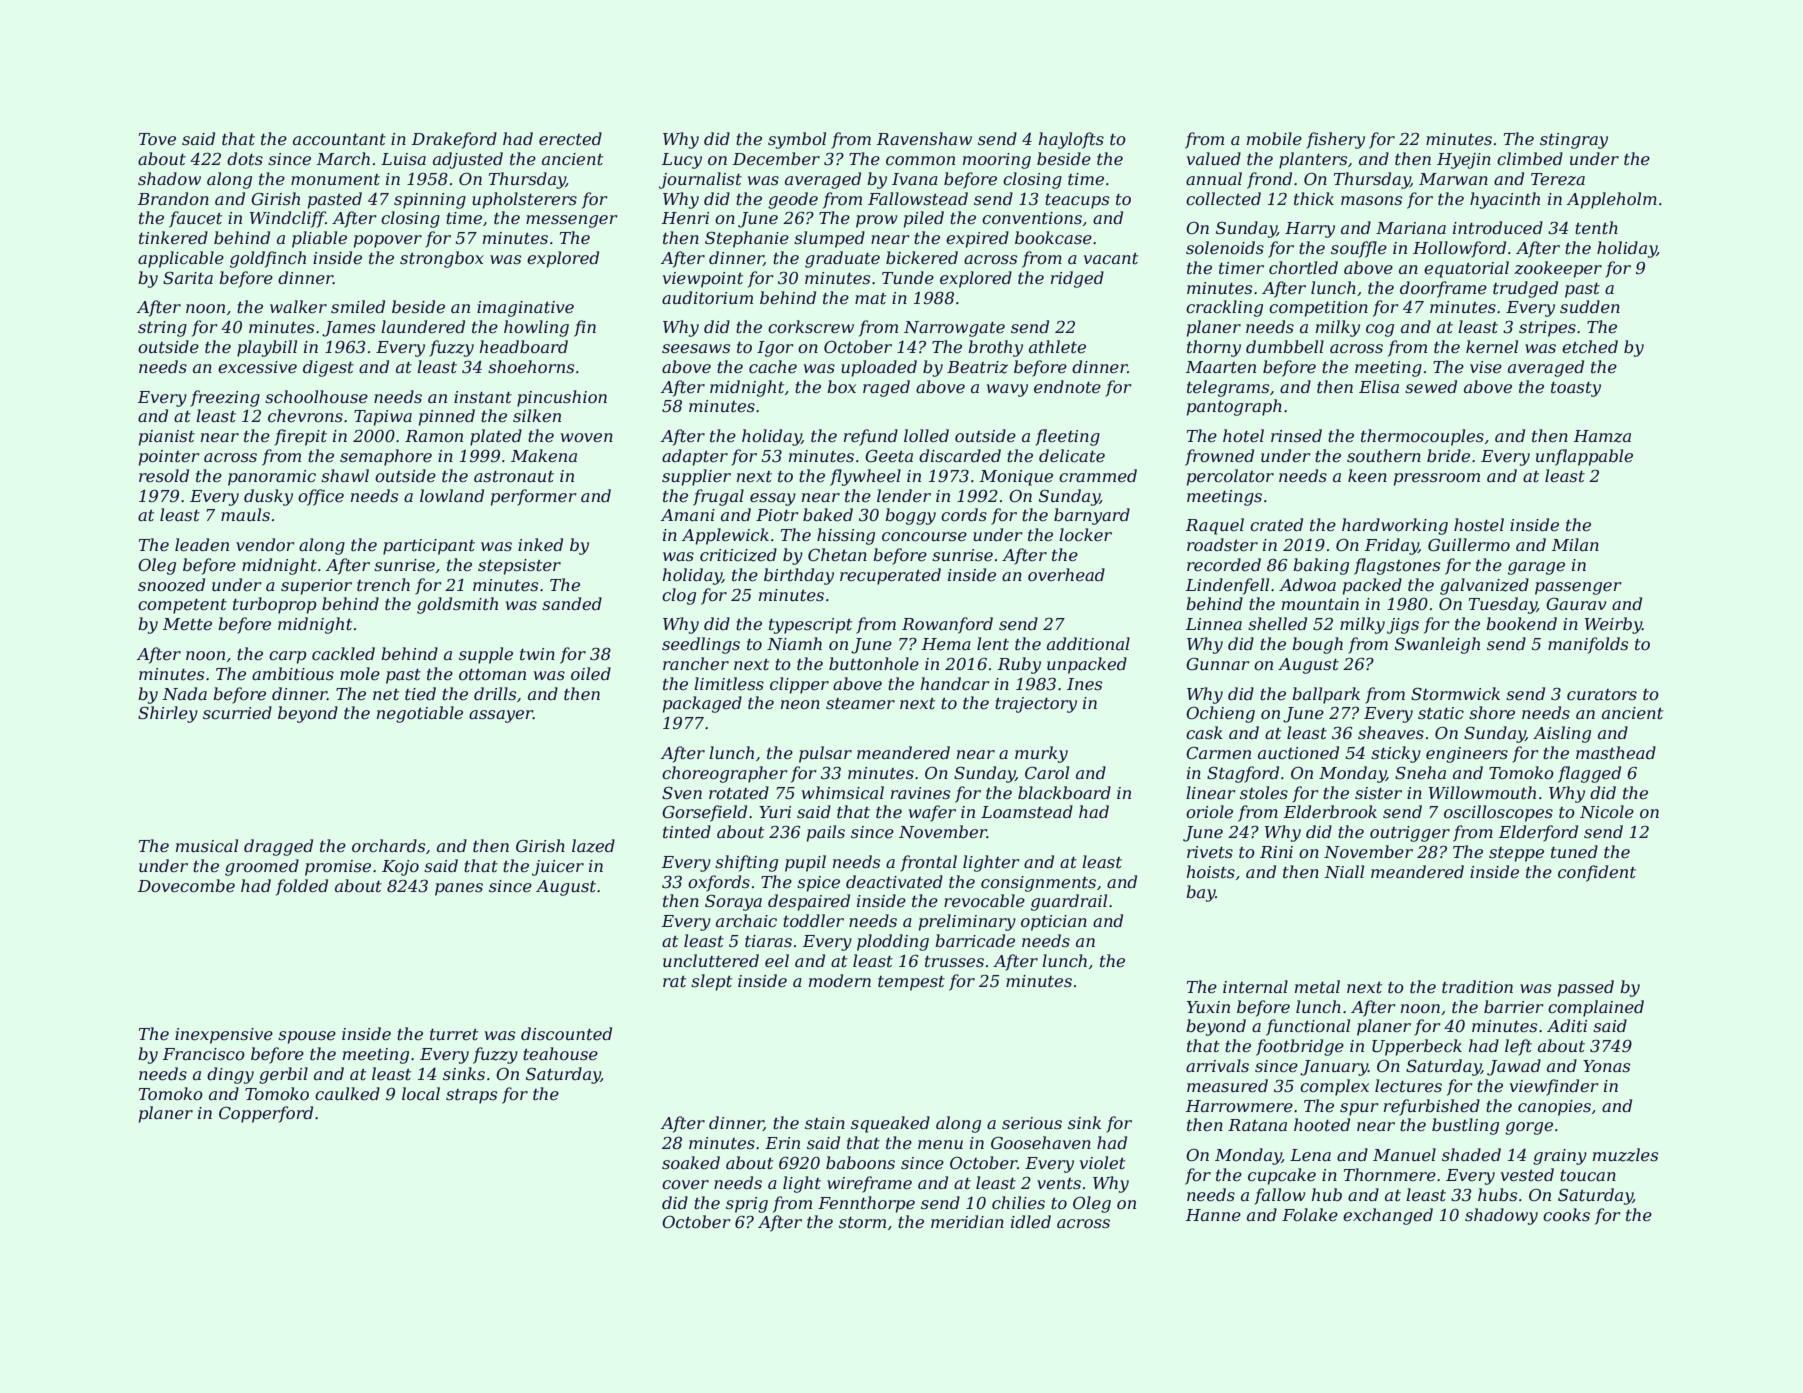 This page has height=1393, width=1803. Describe the element at coordinates (442, 259) in the page. I see `strongbox` at that location.
